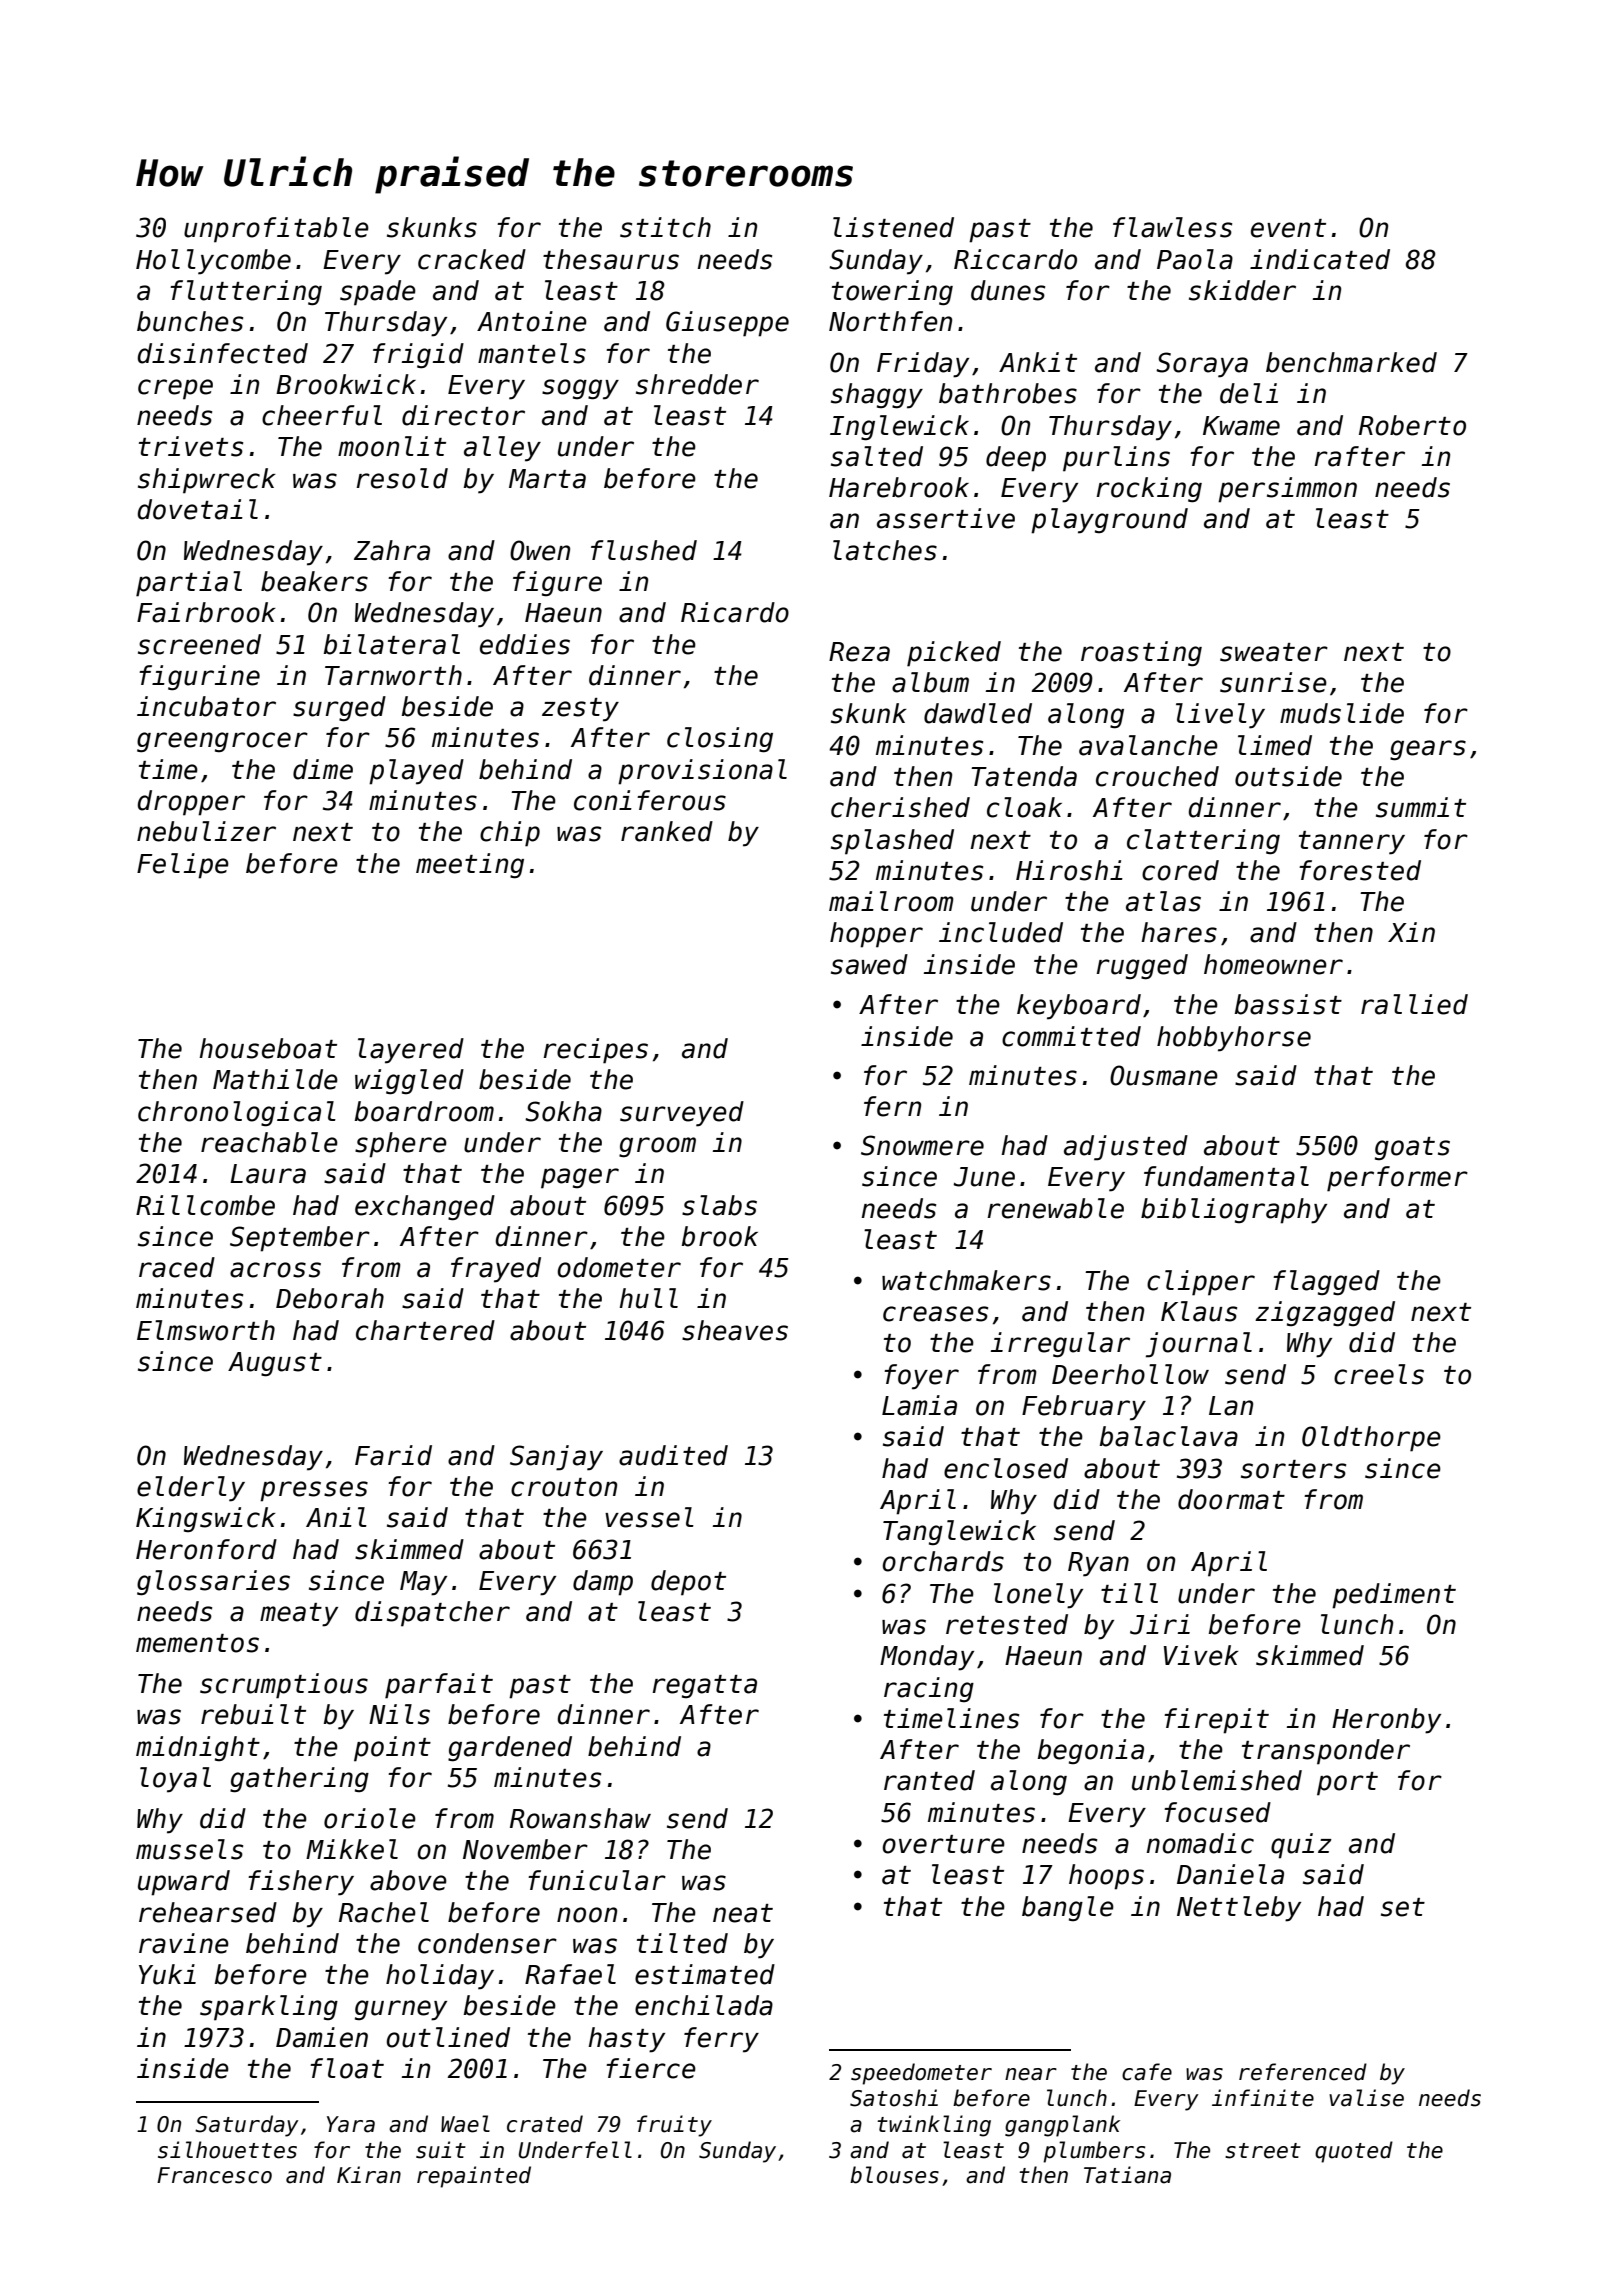  Describe the element at coordinates (399, 1714) in the screenshot. I see `Nils` at that location.
